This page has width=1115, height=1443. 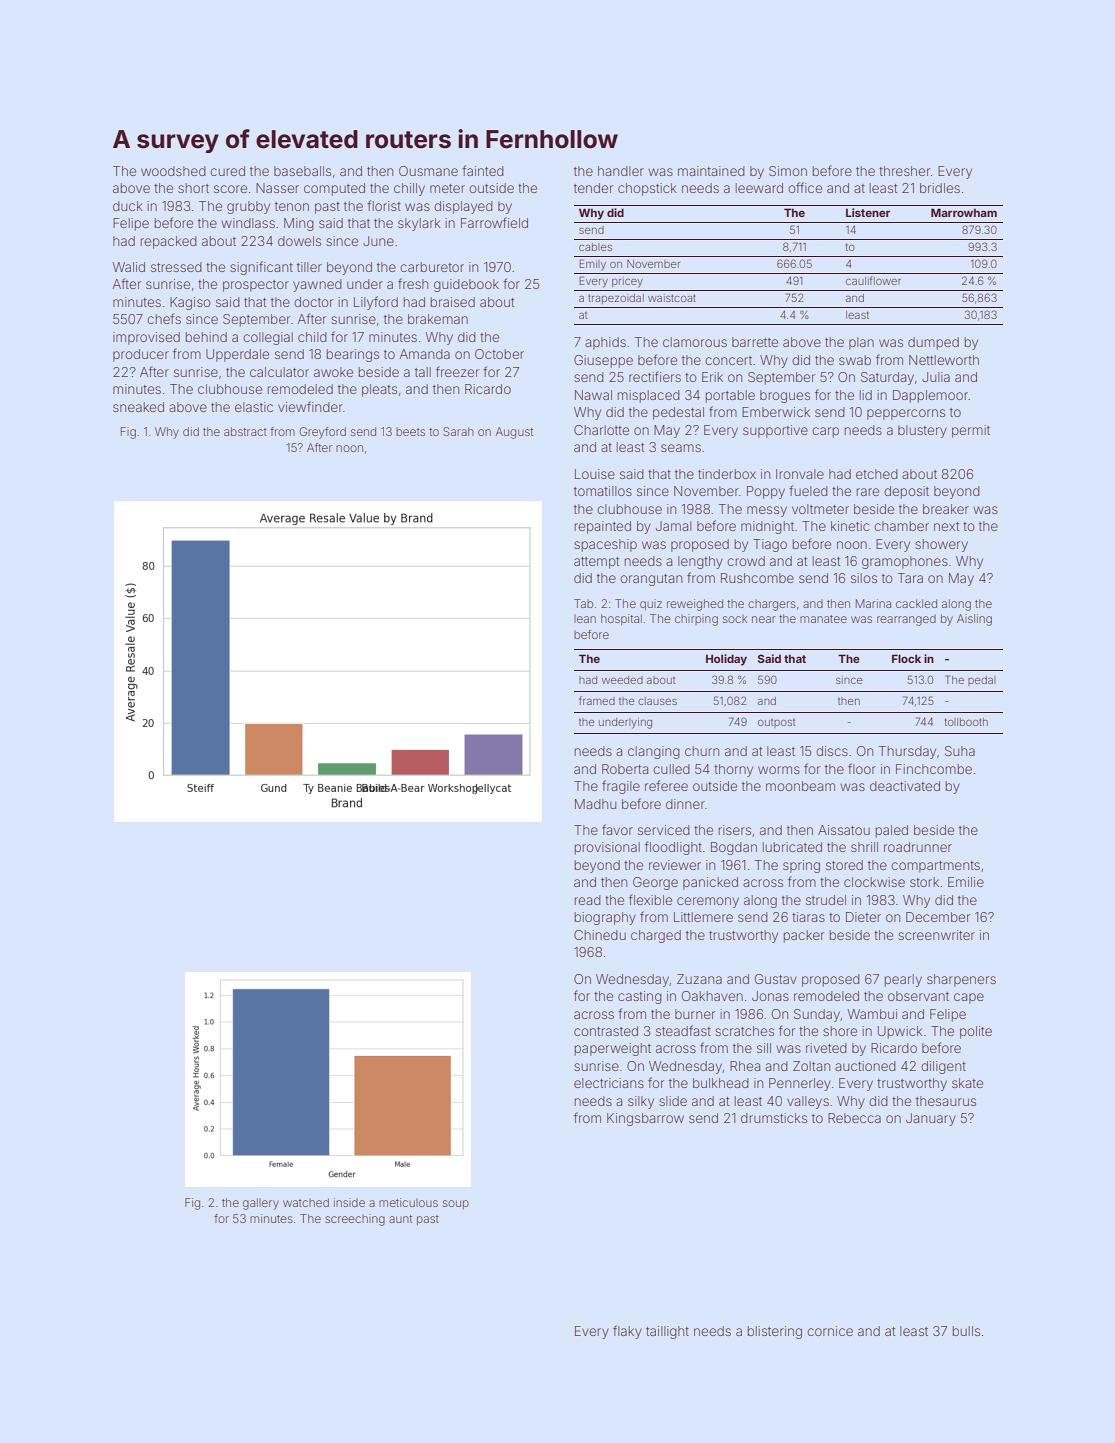 What do you see at coordinates (711, 171) in the page?
I see `maintained` at bounding box center [711, 171].
